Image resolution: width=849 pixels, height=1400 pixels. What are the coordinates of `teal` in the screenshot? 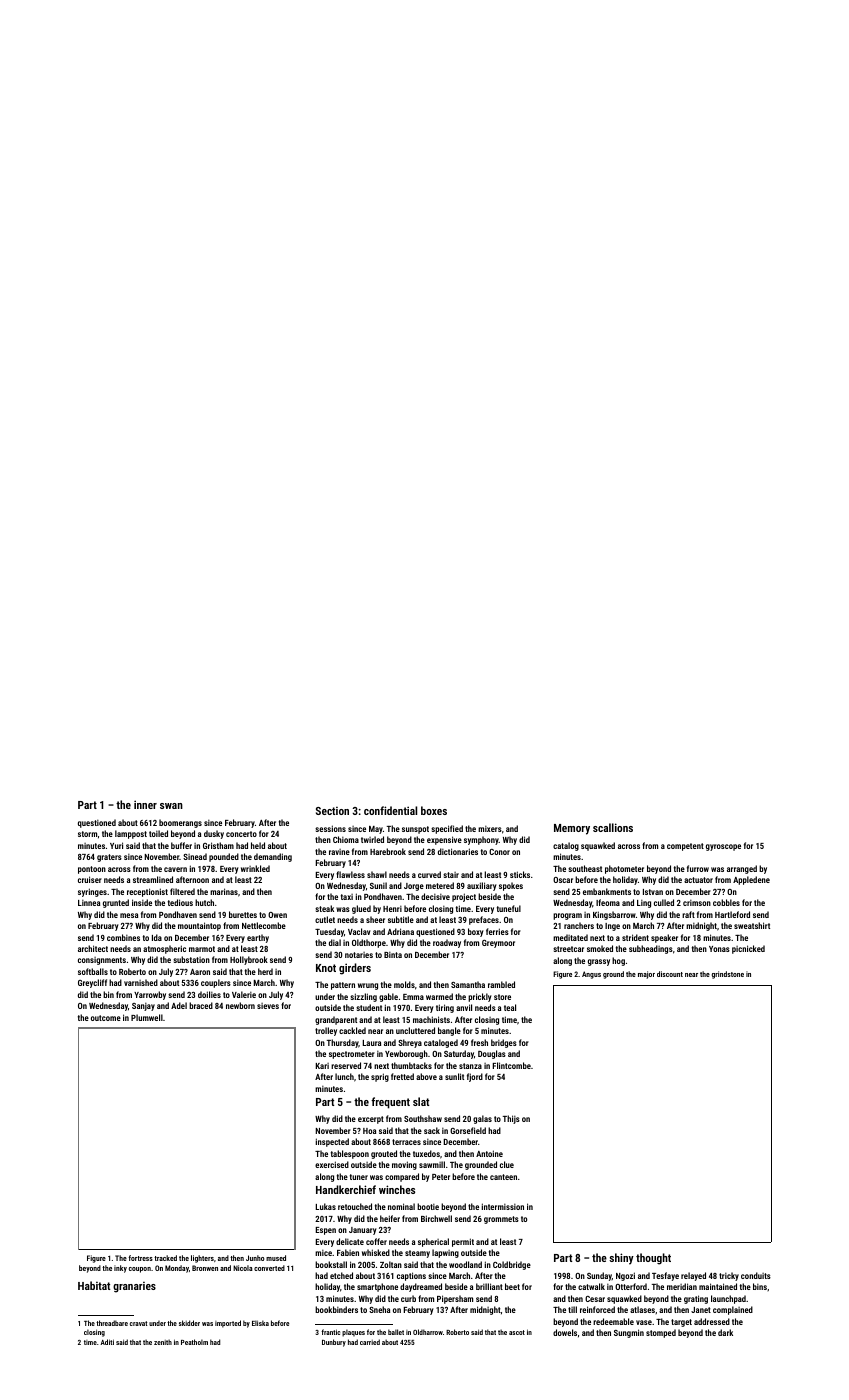 It's located at (510, 1007).
